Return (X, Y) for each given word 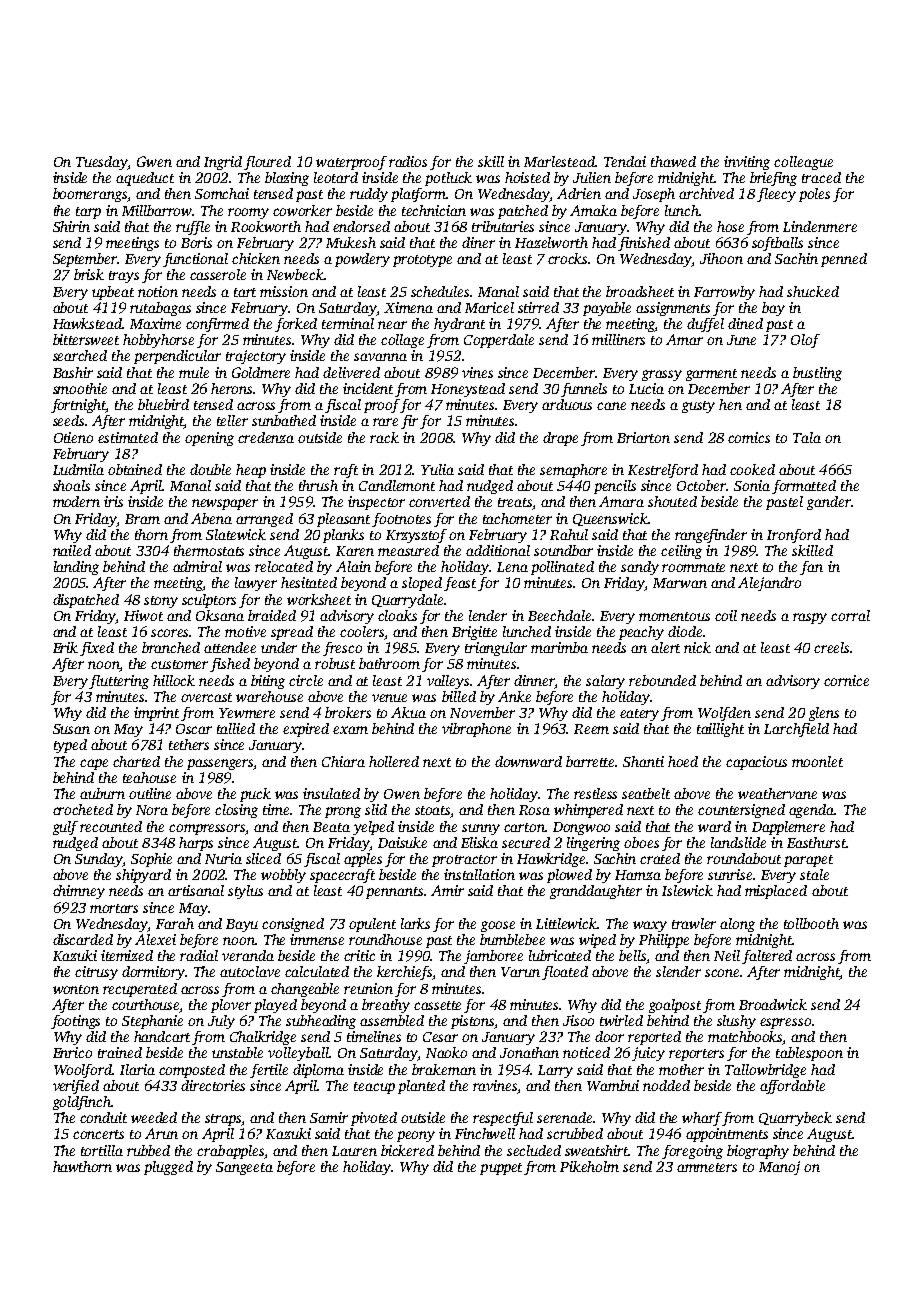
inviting (747, 163)
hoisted (527, 177)
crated (660, 858)
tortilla (102, 1150)
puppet (501, 1169)
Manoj (779, 1168)
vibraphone (476, 730)
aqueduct (145, 179)
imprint (158, 714)
